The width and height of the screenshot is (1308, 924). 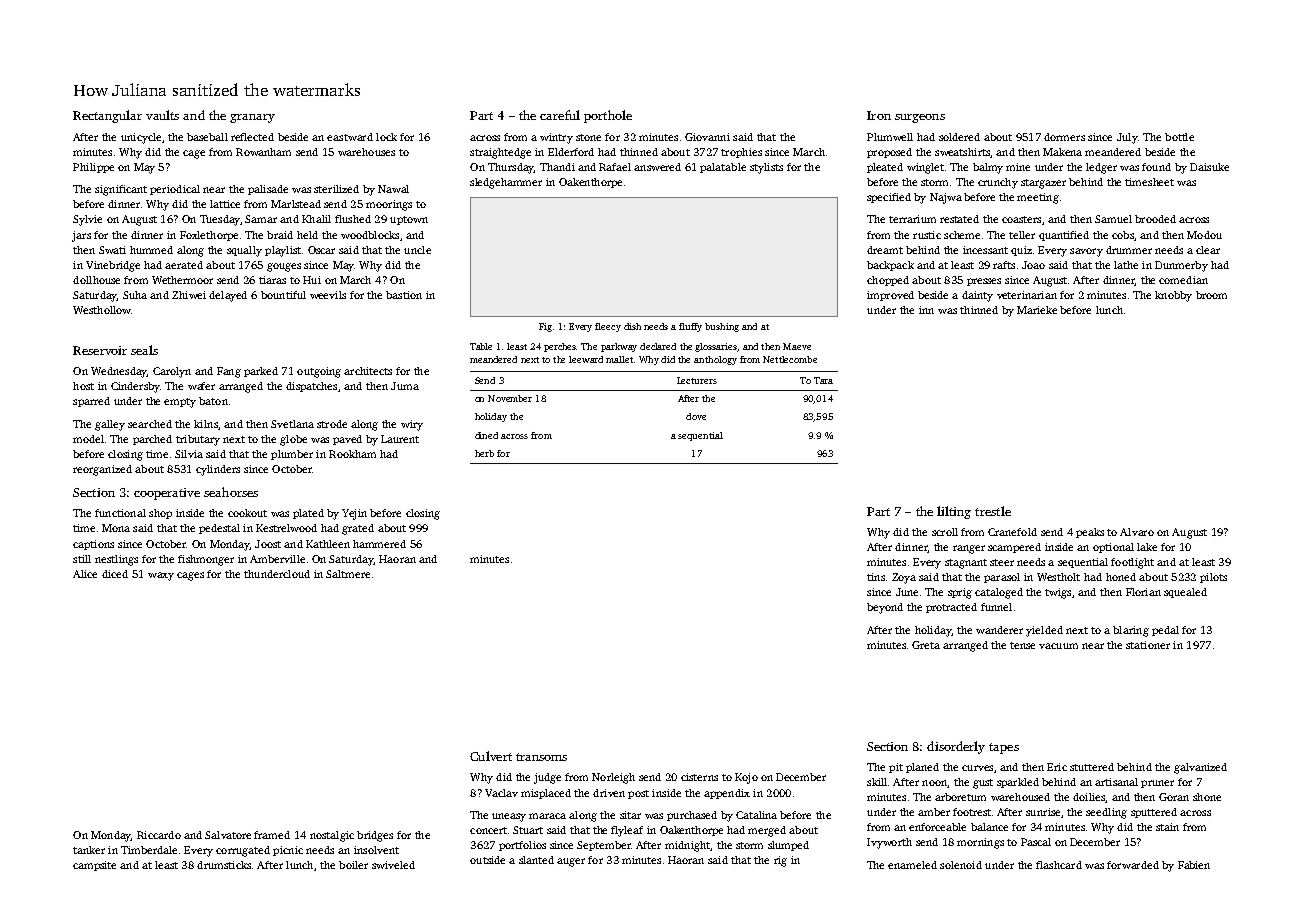 What do you see at coordinates (252, 118) in the screenshot?
I see `granary` at bounding box center [252, 118].
